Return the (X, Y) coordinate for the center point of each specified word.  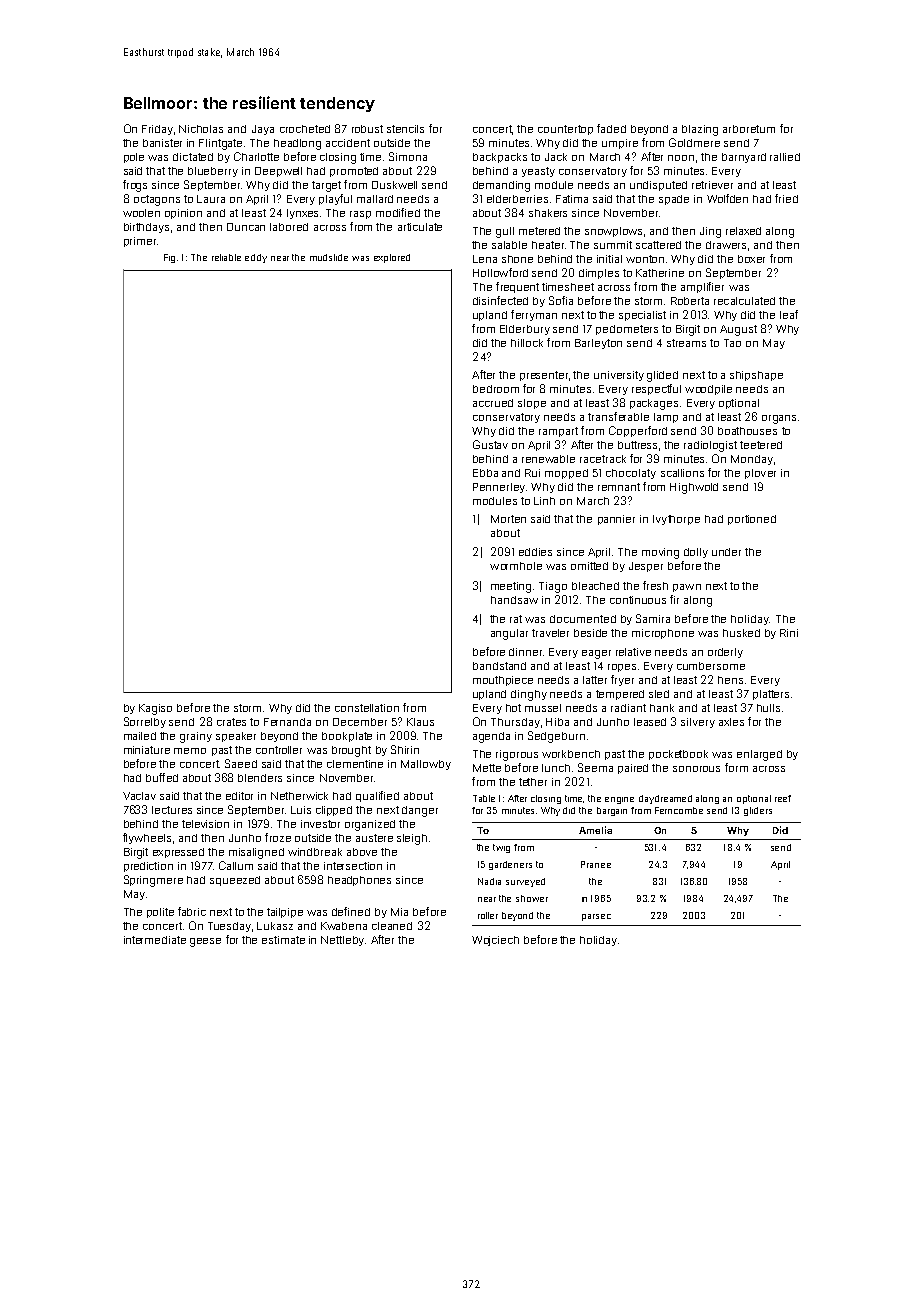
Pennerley (499, 488)
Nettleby (342, 941)
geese (205, 942)
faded (611, 128)
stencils (405, 129)
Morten (508, 519)
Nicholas (201, 129)
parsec (596, 917)
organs (779, 419)
